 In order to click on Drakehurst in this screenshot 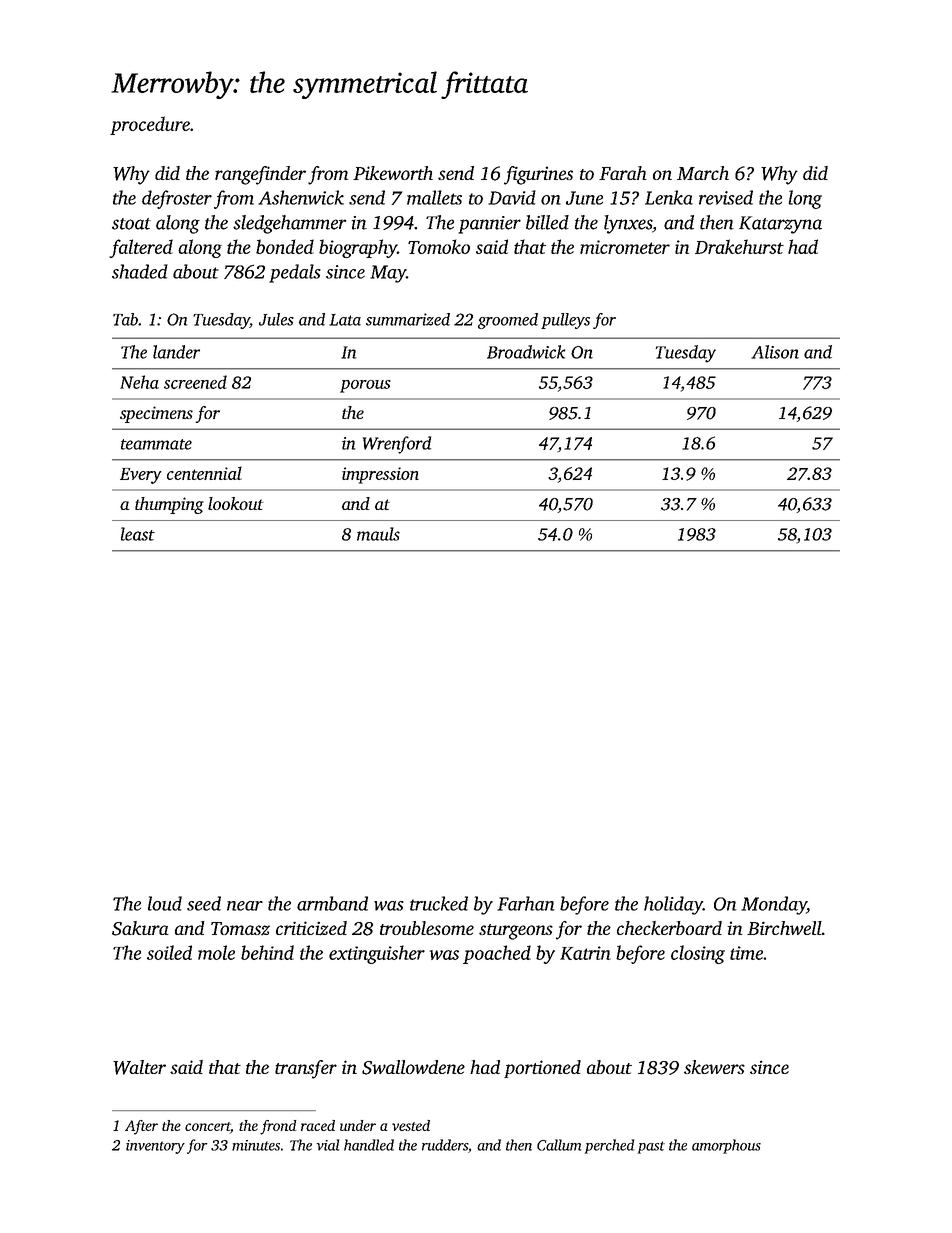, I will do `click(739, 246)`.
